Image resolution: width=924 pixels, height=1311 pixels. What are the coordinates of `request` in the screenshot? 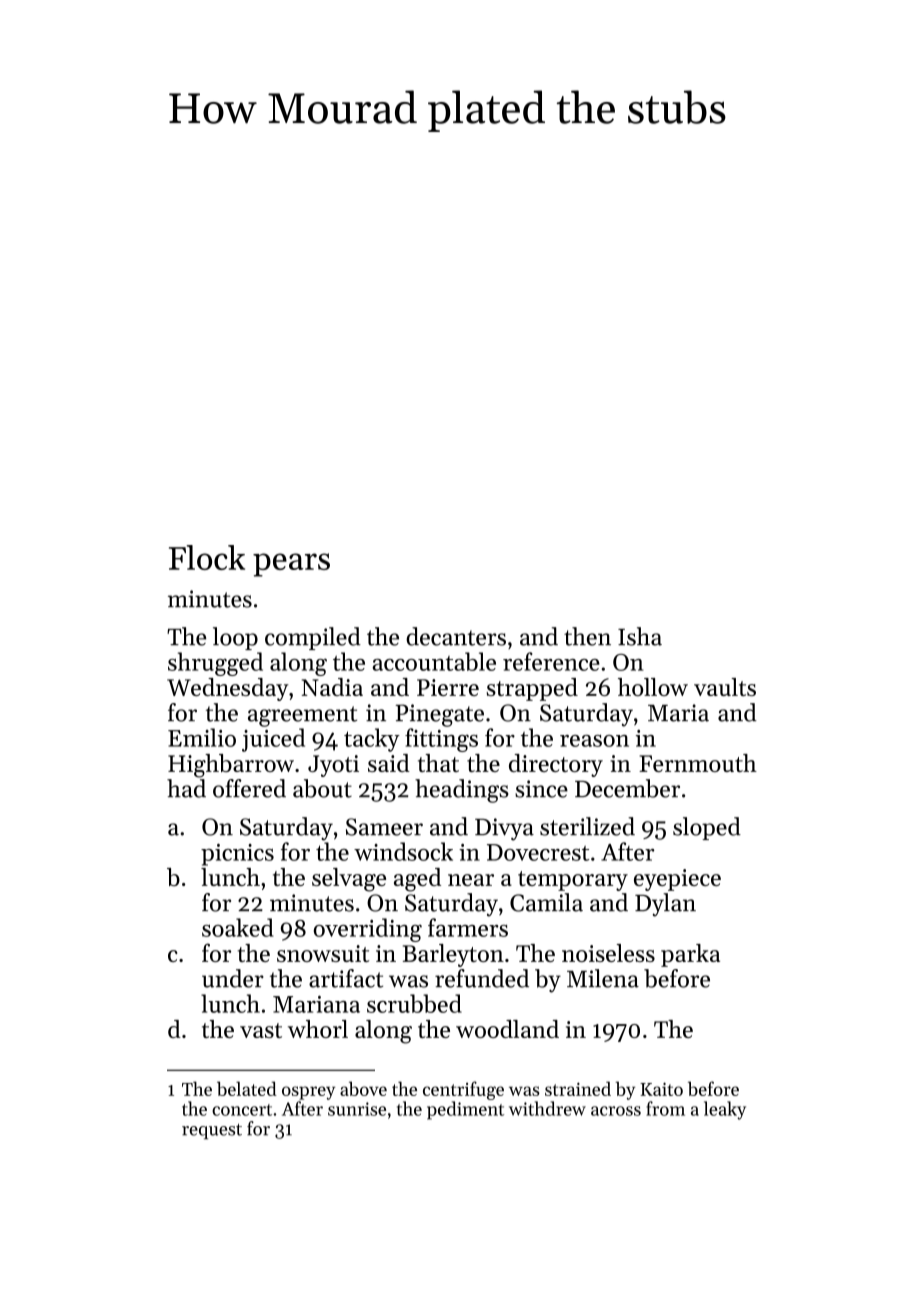 It's located at (212, 1131).
